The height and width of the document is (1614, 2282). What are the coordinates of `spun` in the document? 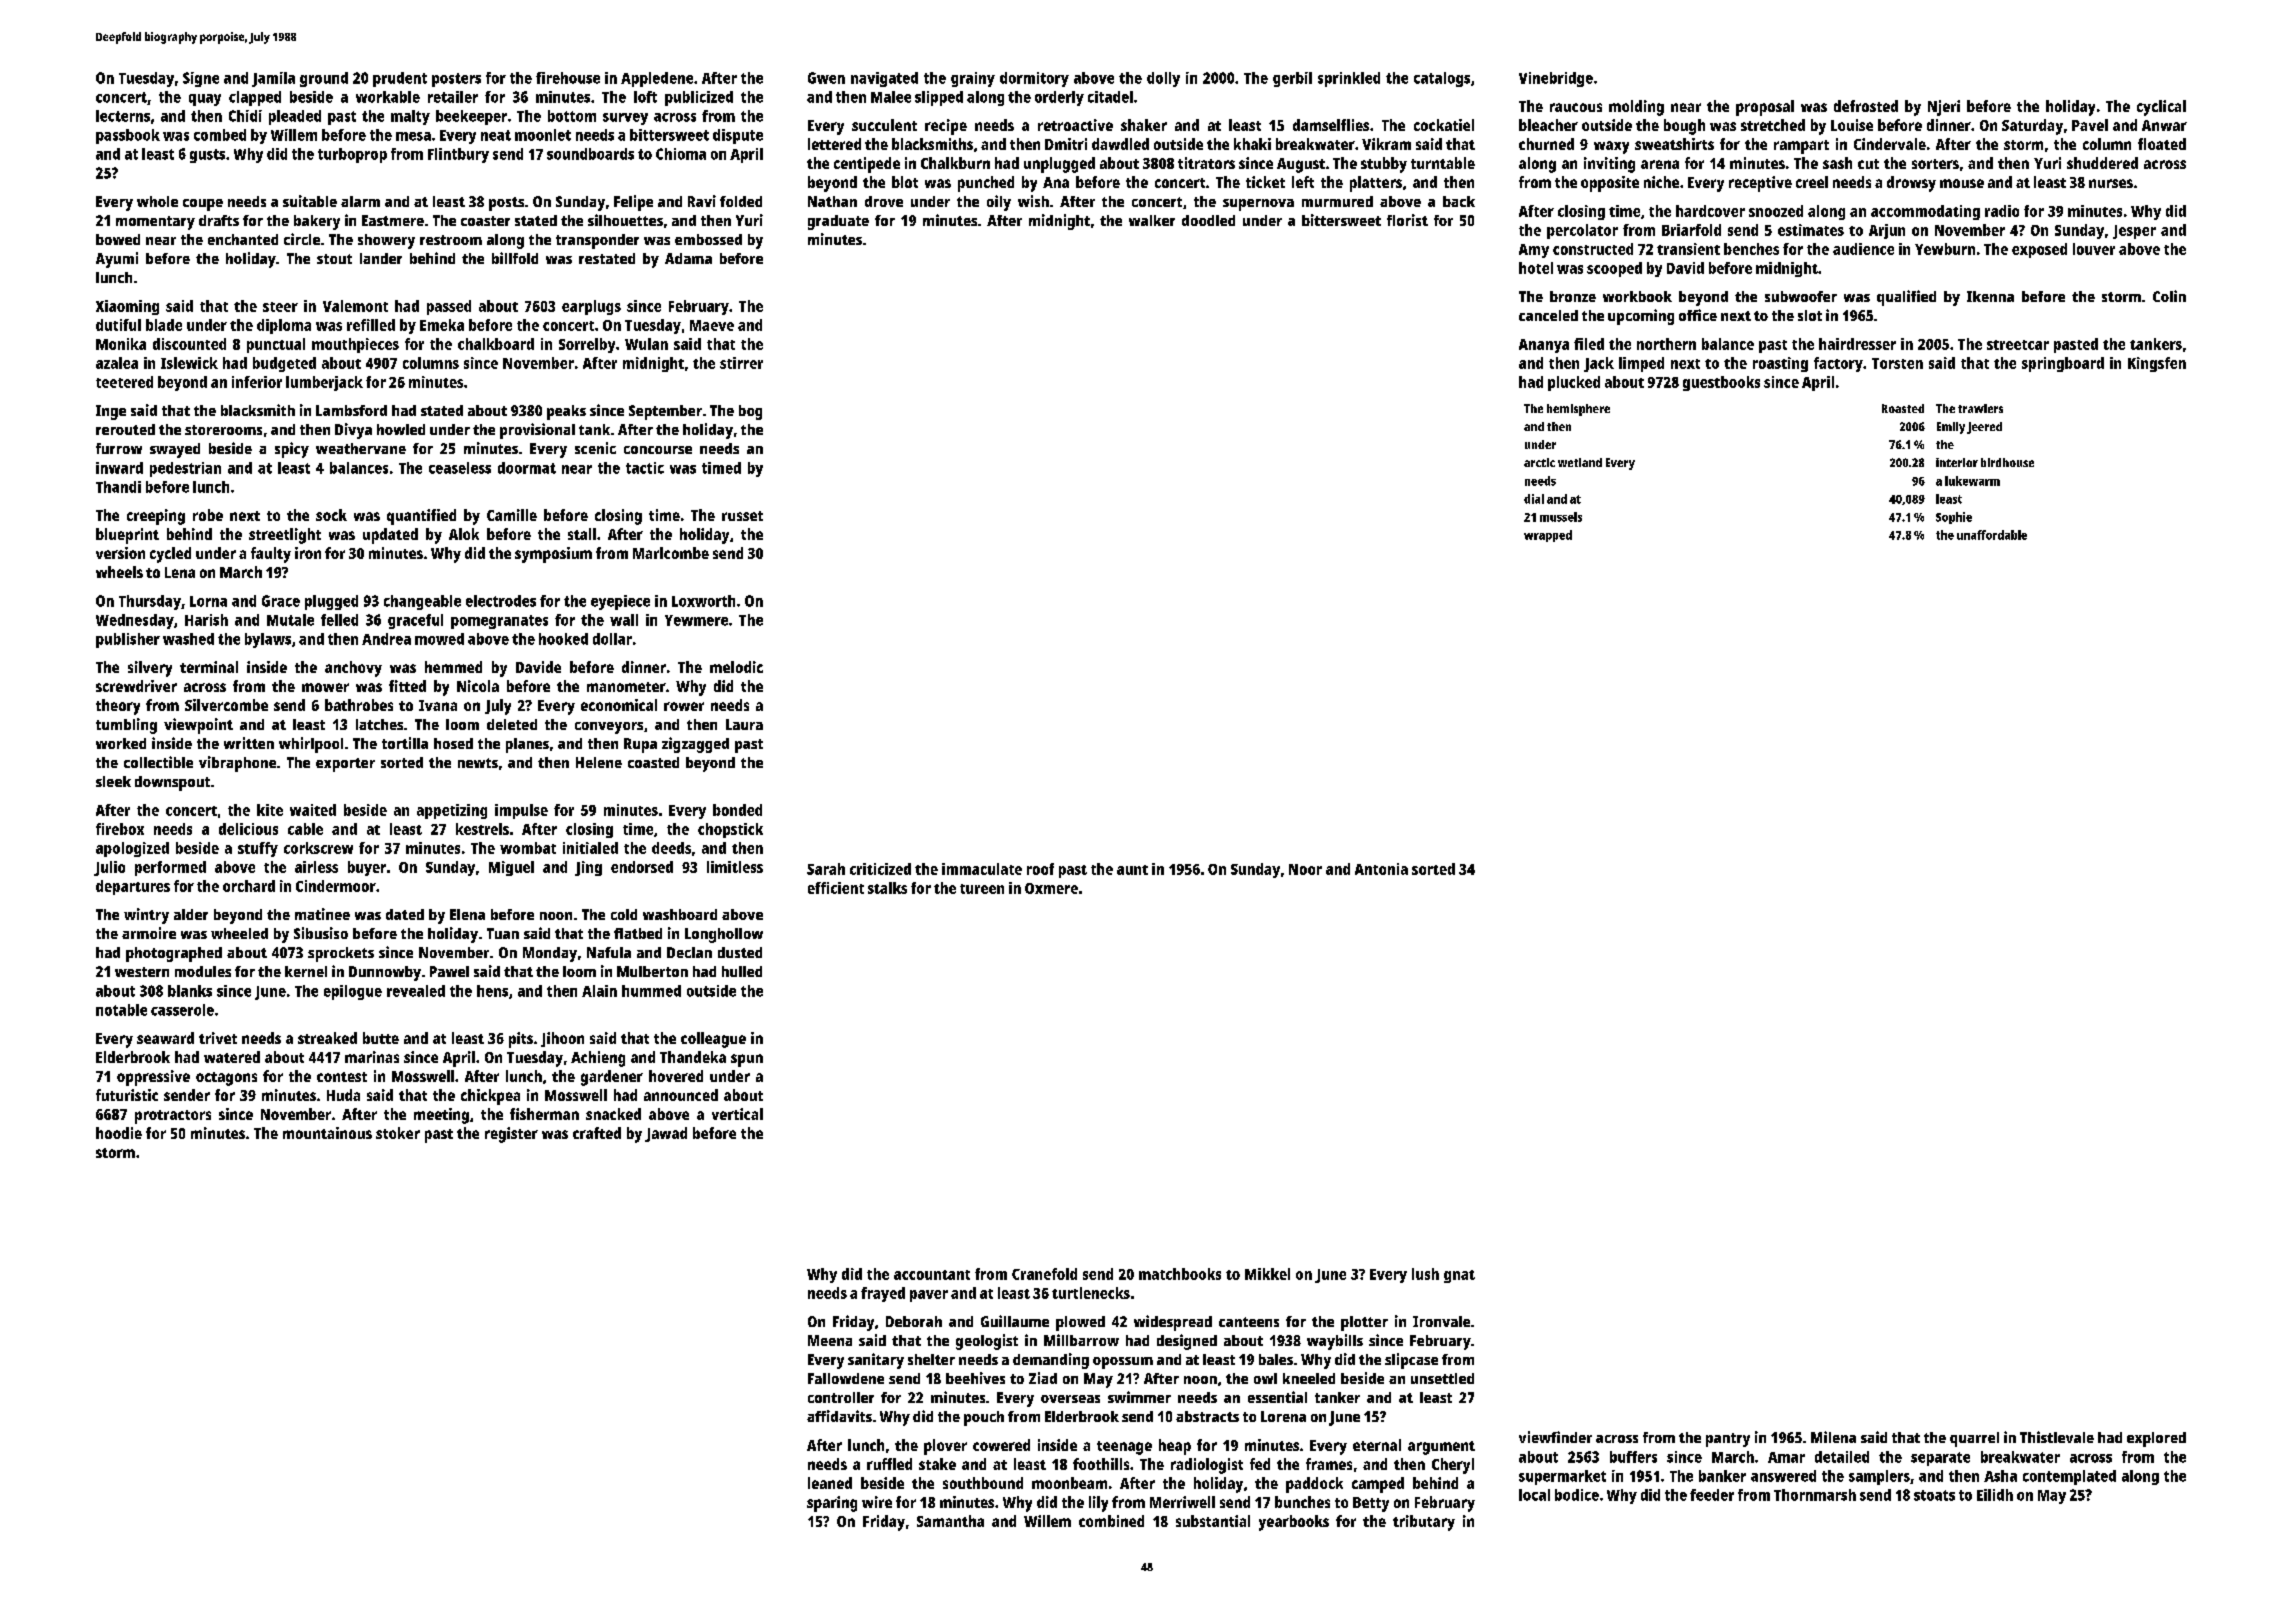 It's located at (747, 1060).
